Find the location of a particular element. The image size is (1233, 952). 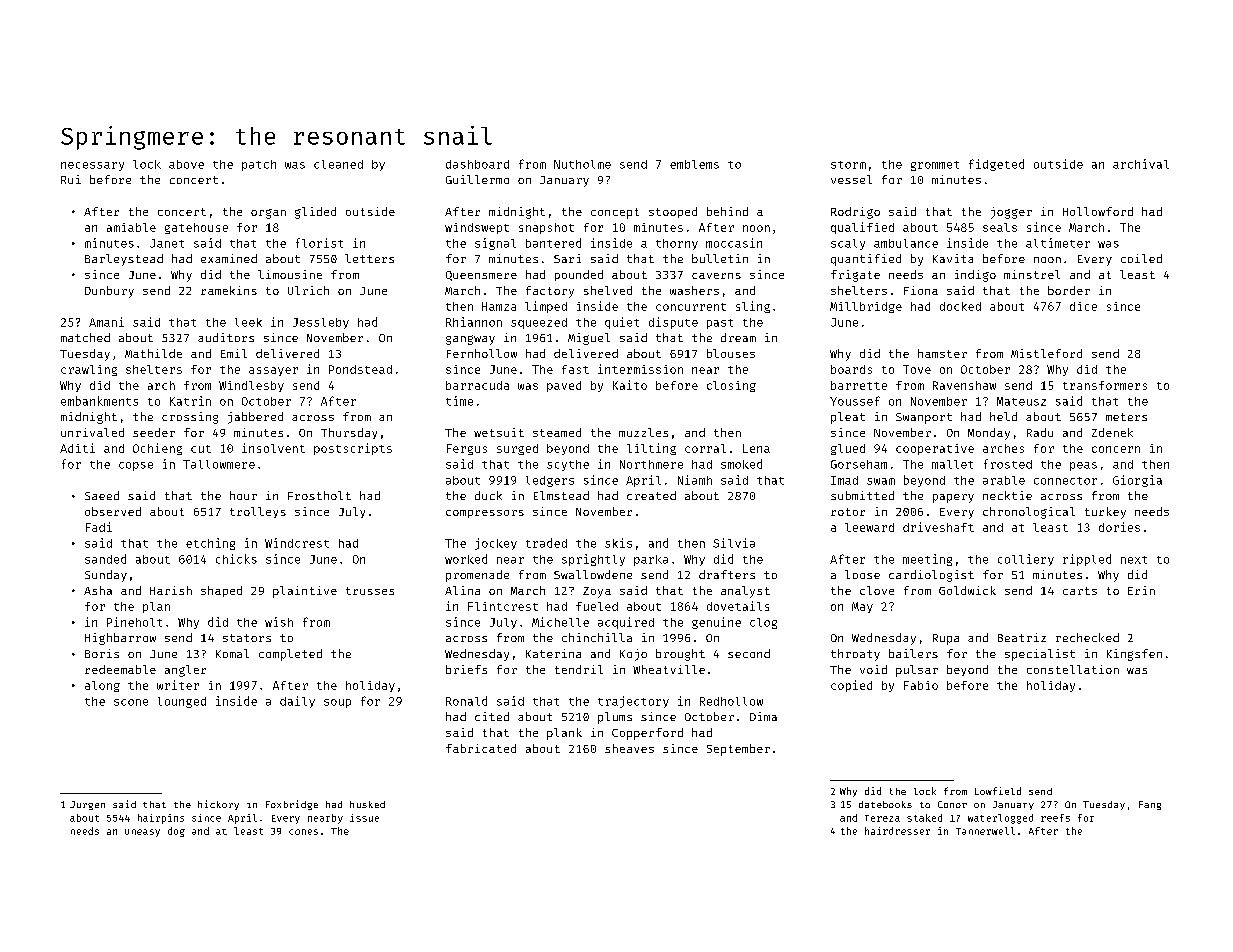

Barleystead is located at coordinates (124, 260).
